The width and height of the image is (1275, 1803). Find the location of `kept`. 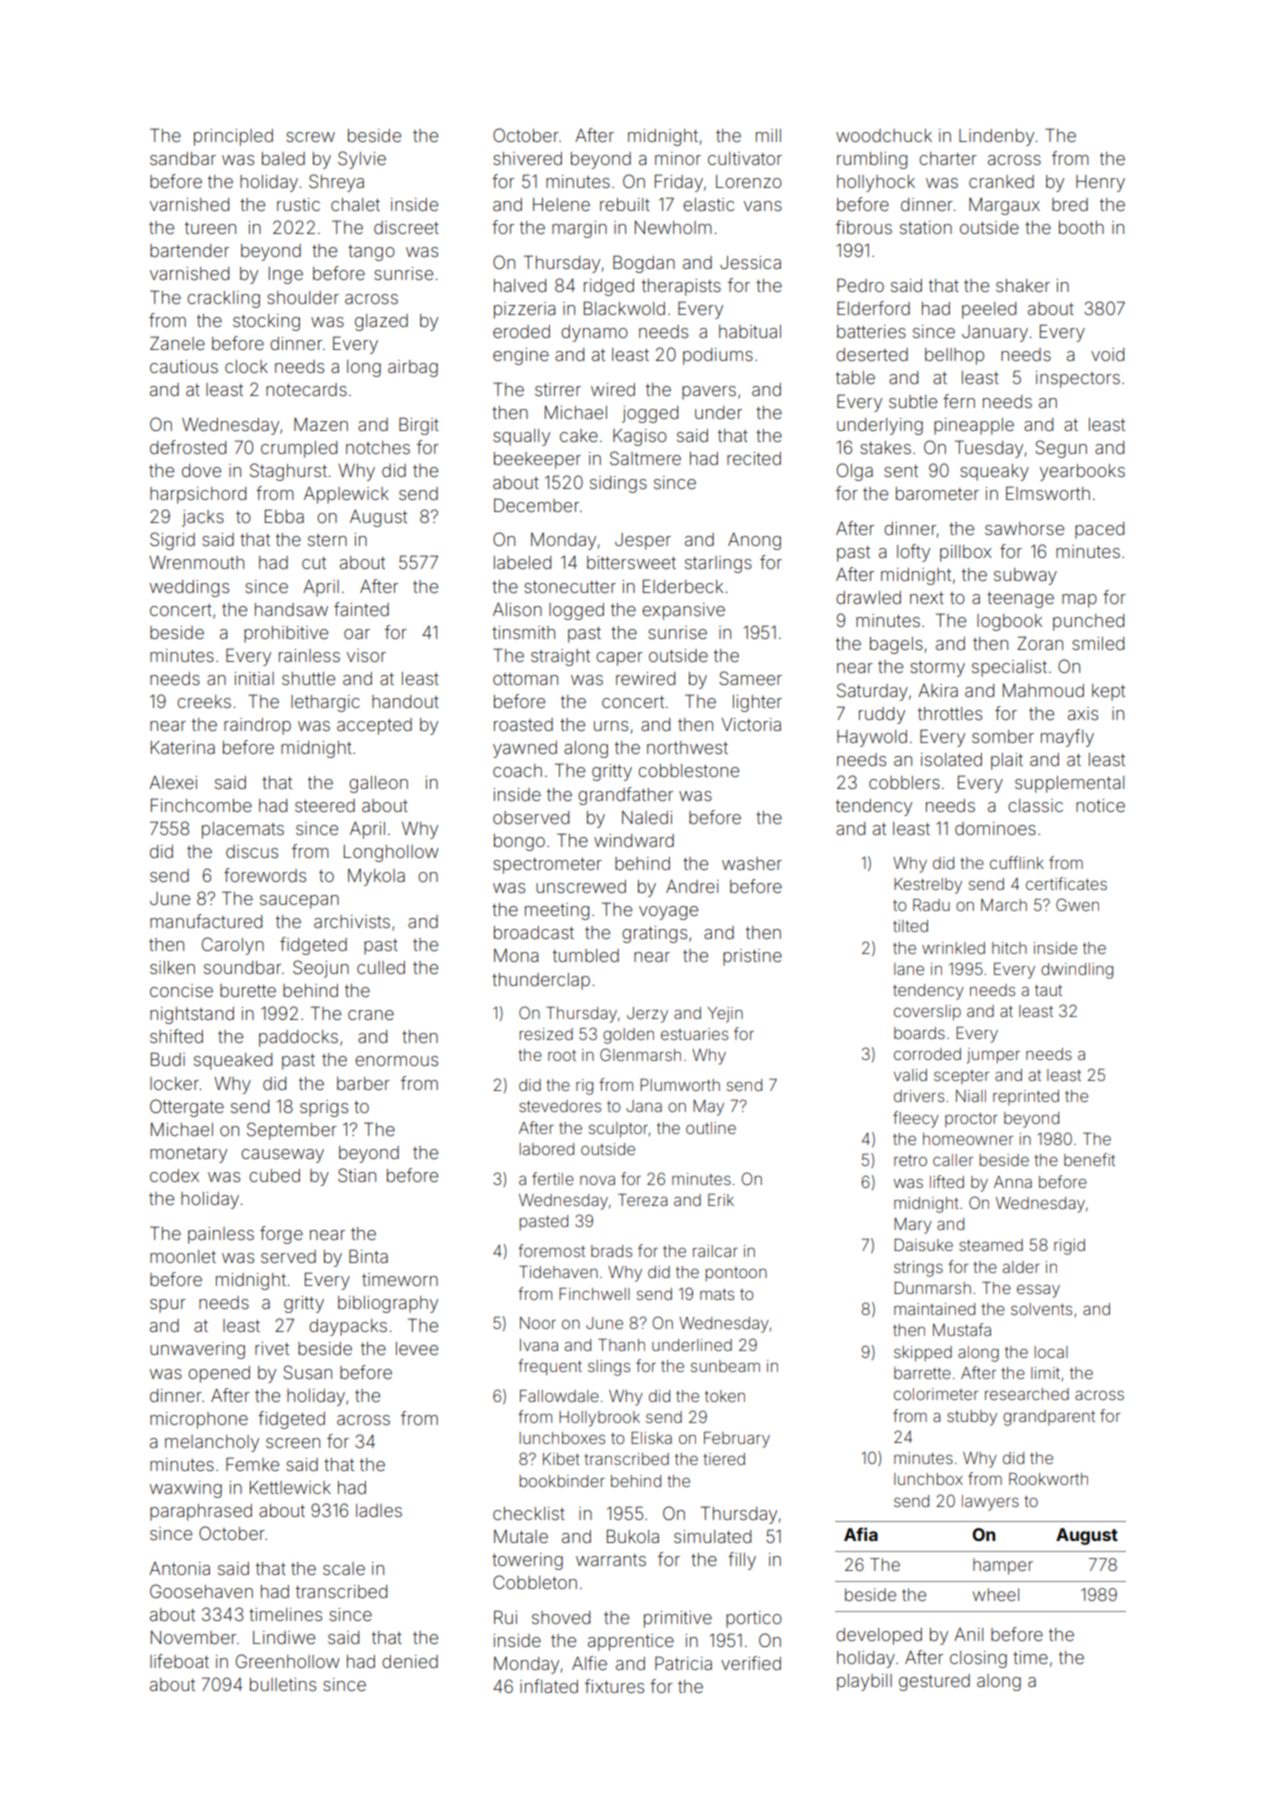

kept is located at coordinates (1108, 692).
